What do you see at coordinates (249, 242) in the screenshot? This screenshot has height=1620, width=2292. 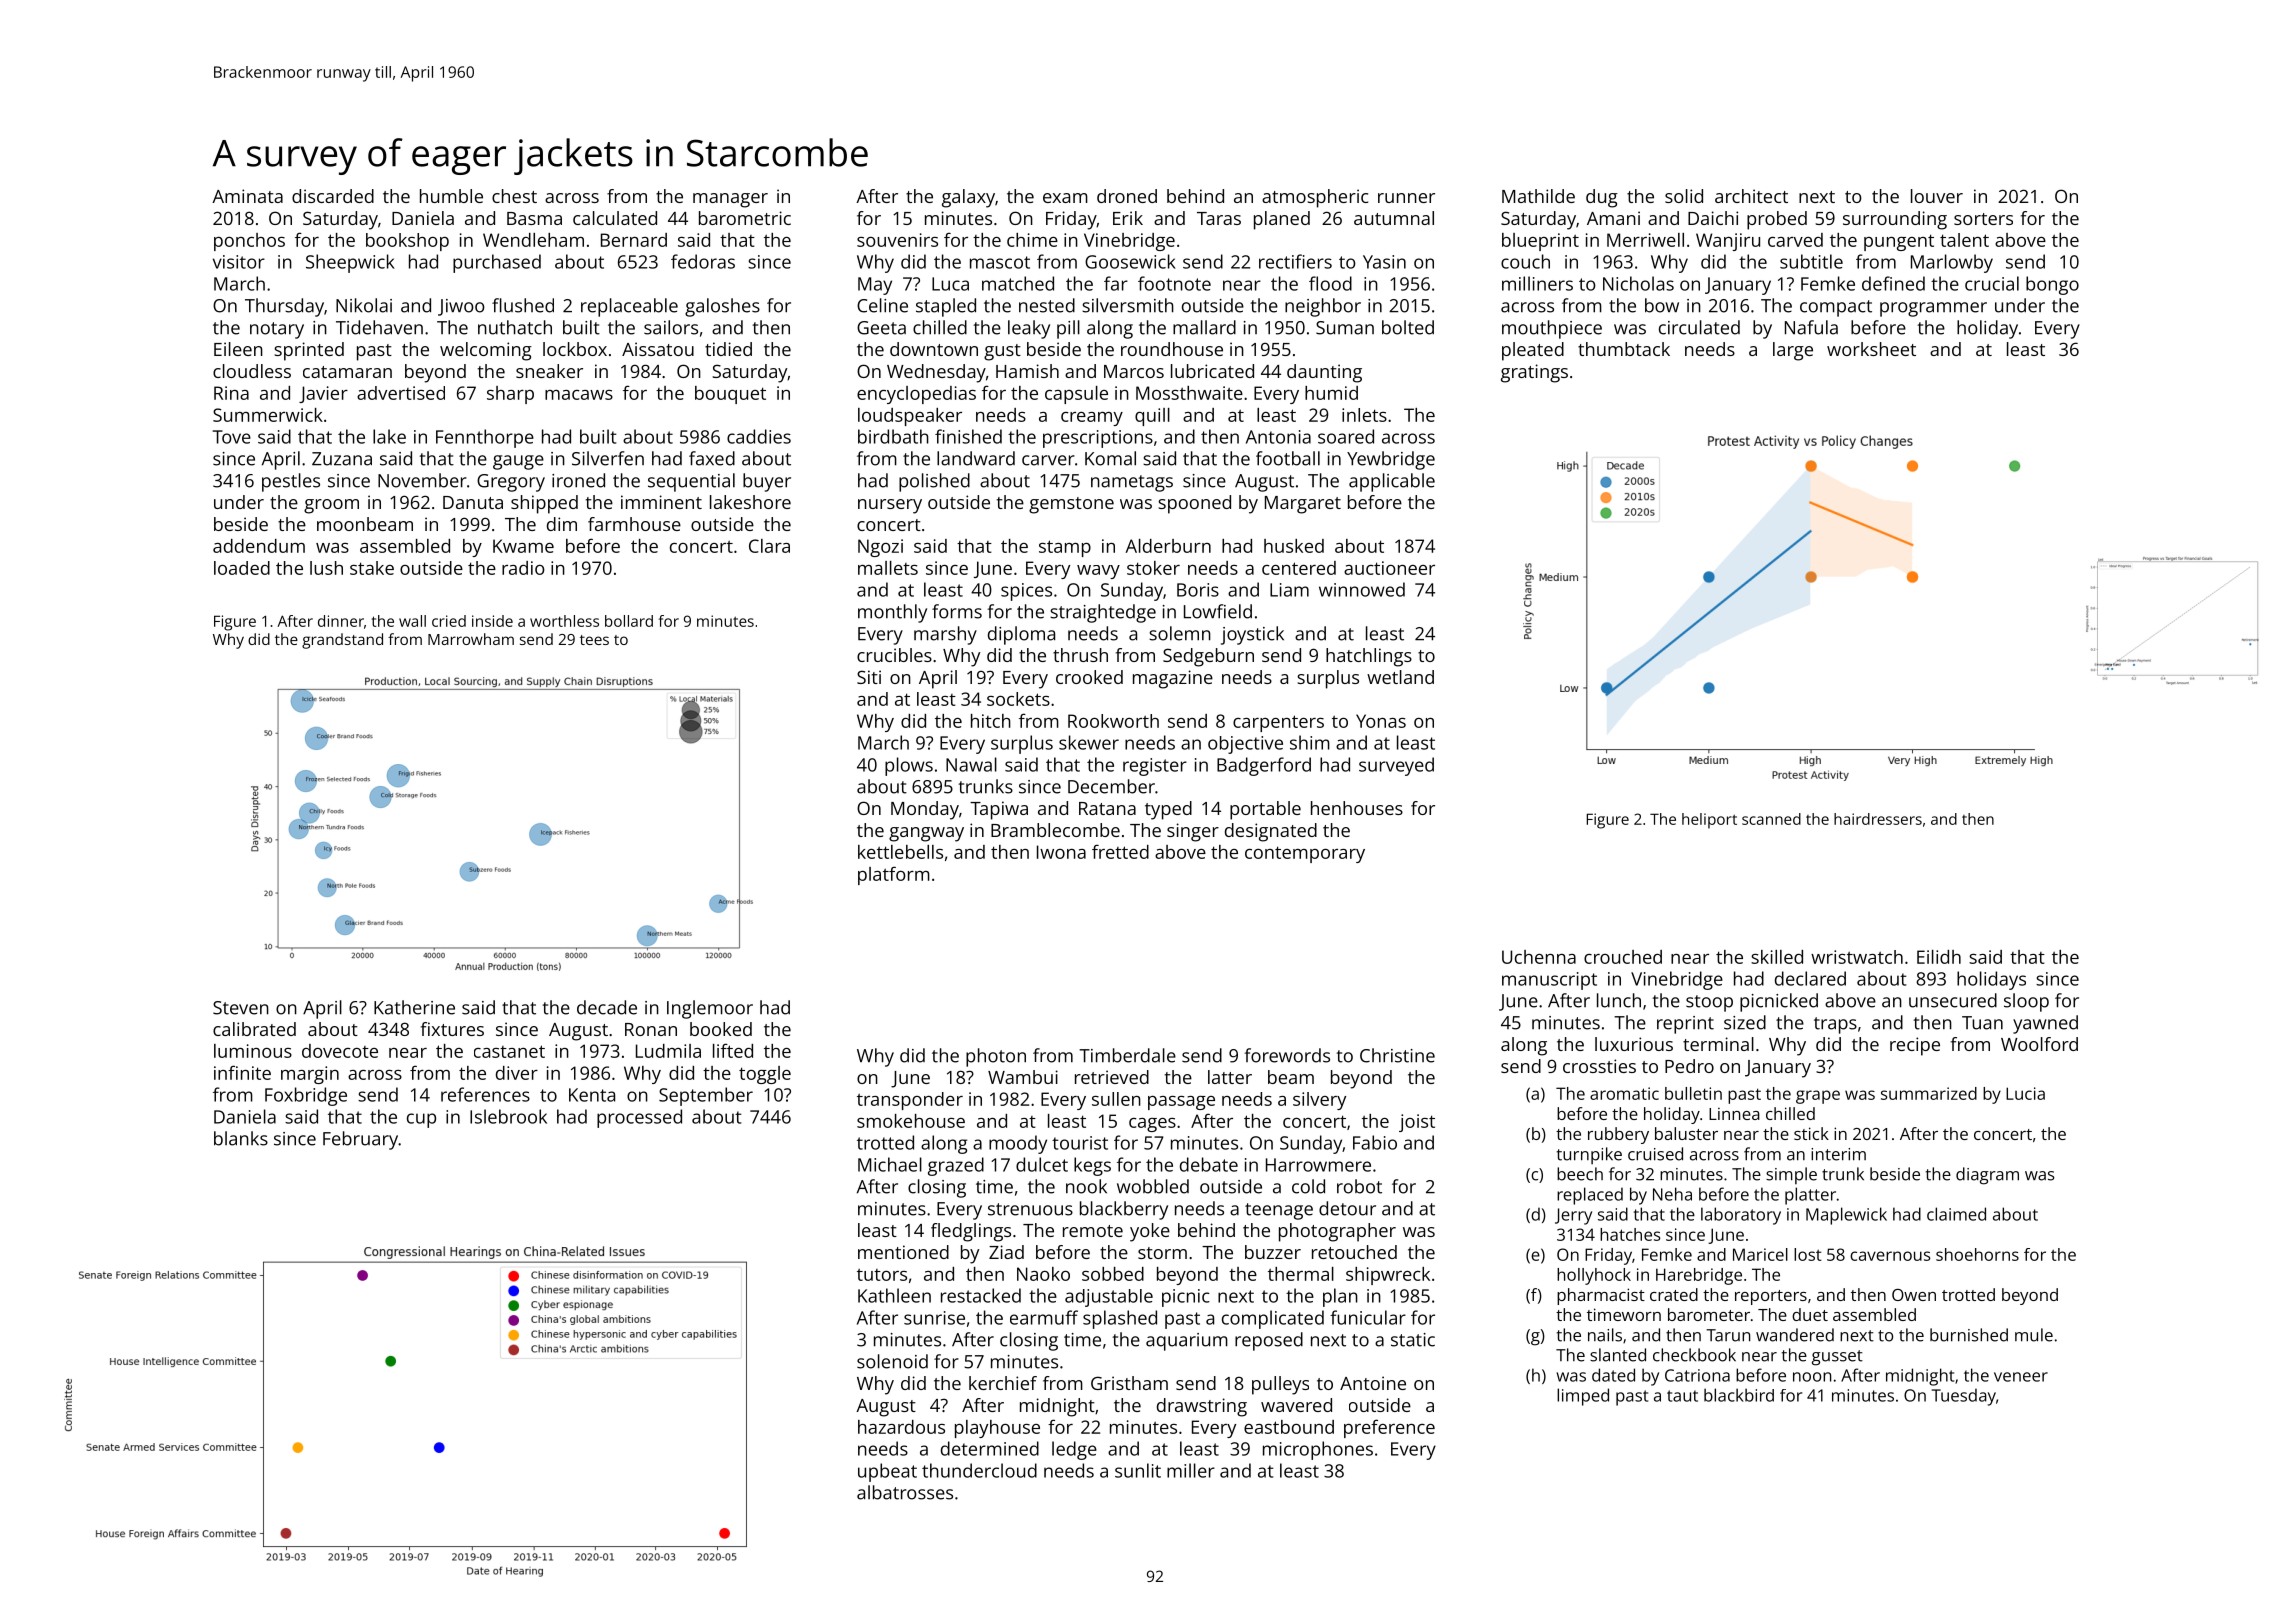 I see `ponchos` at bounding box center [249, 242].
